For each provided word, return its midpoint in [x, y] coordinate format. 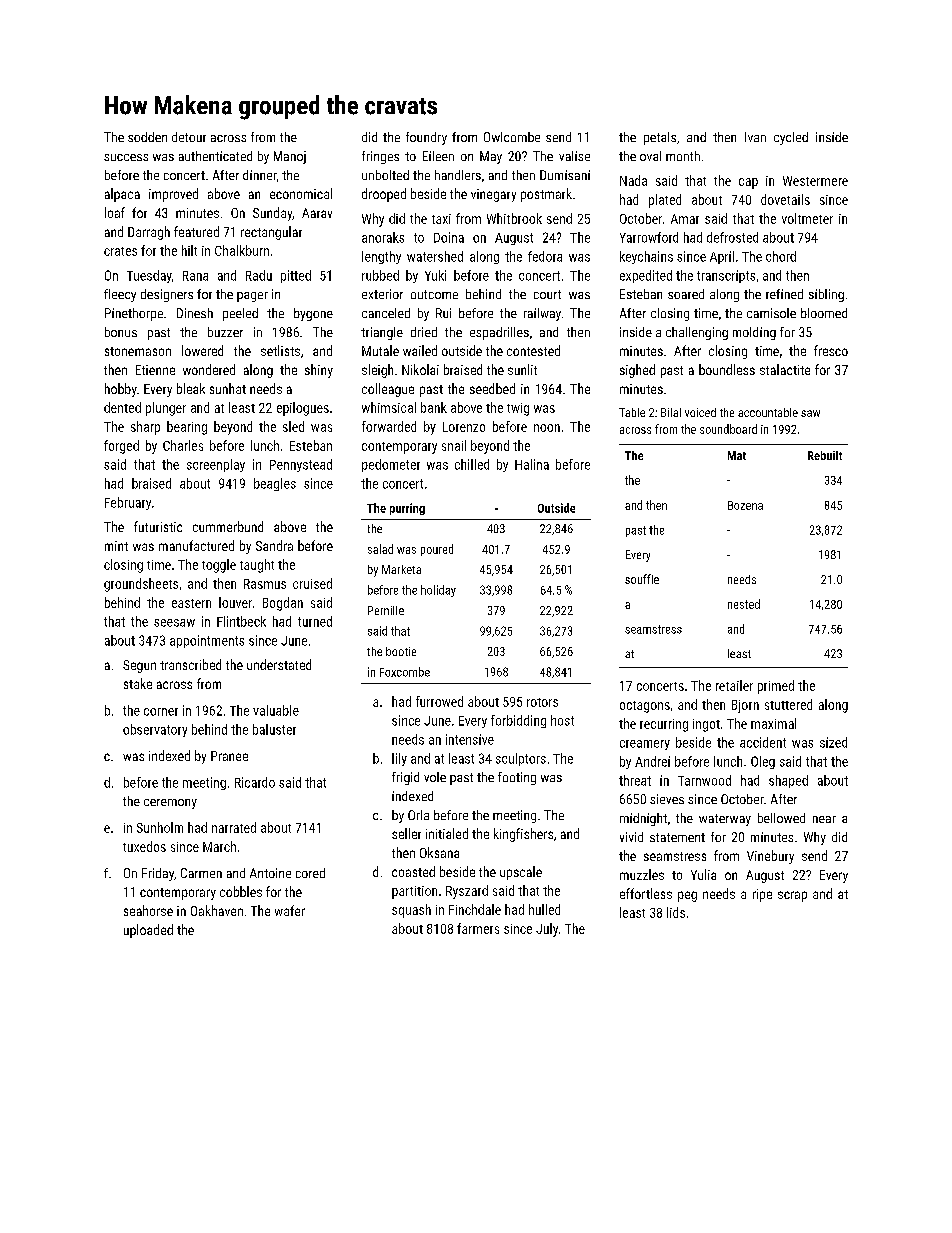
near [824, 819]
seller [406, 833]
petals [660, 138]
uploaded [148, 931]
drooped [384, 195]
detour [189, 137]
